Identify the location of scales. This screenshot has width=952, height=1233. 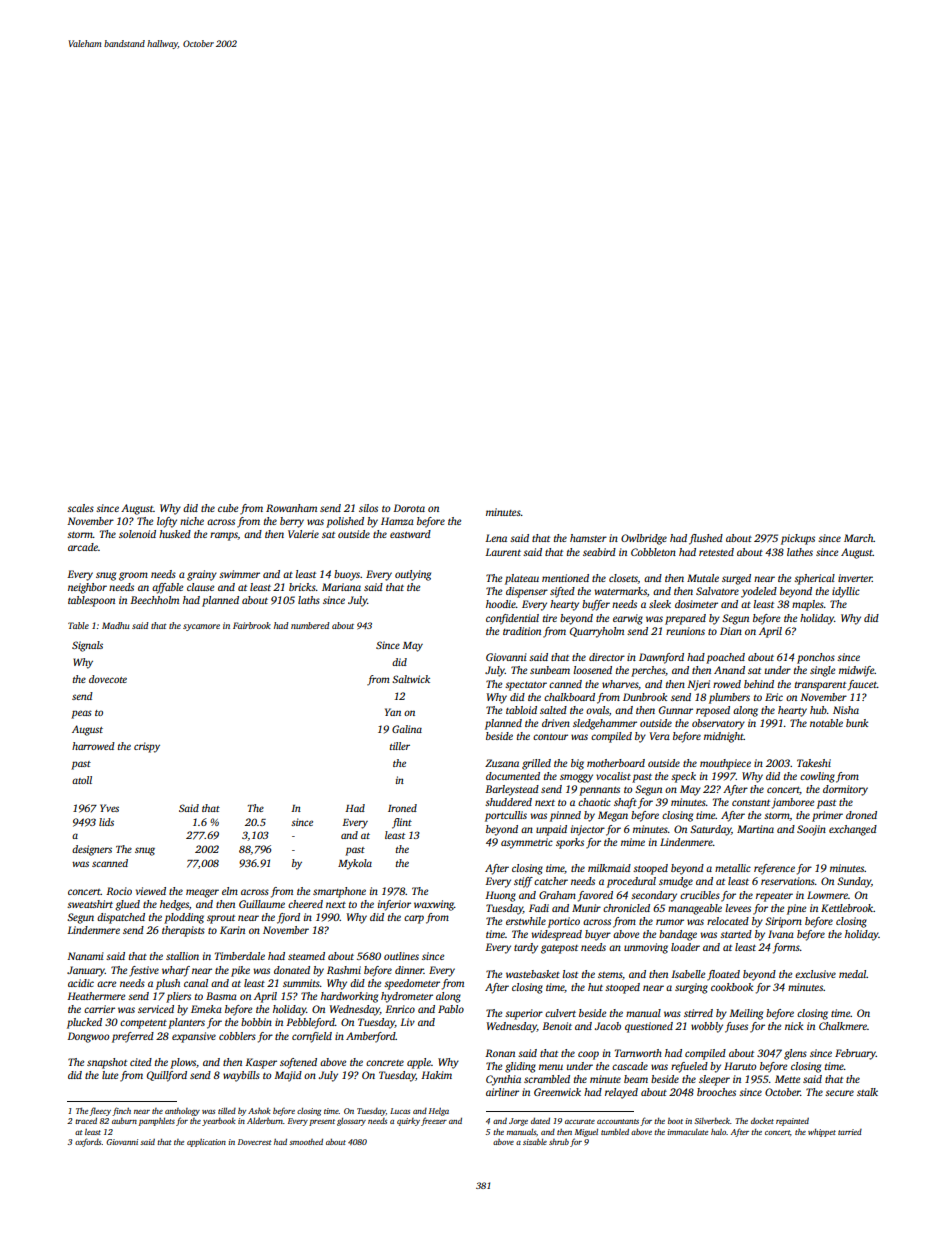
(80, 508).
